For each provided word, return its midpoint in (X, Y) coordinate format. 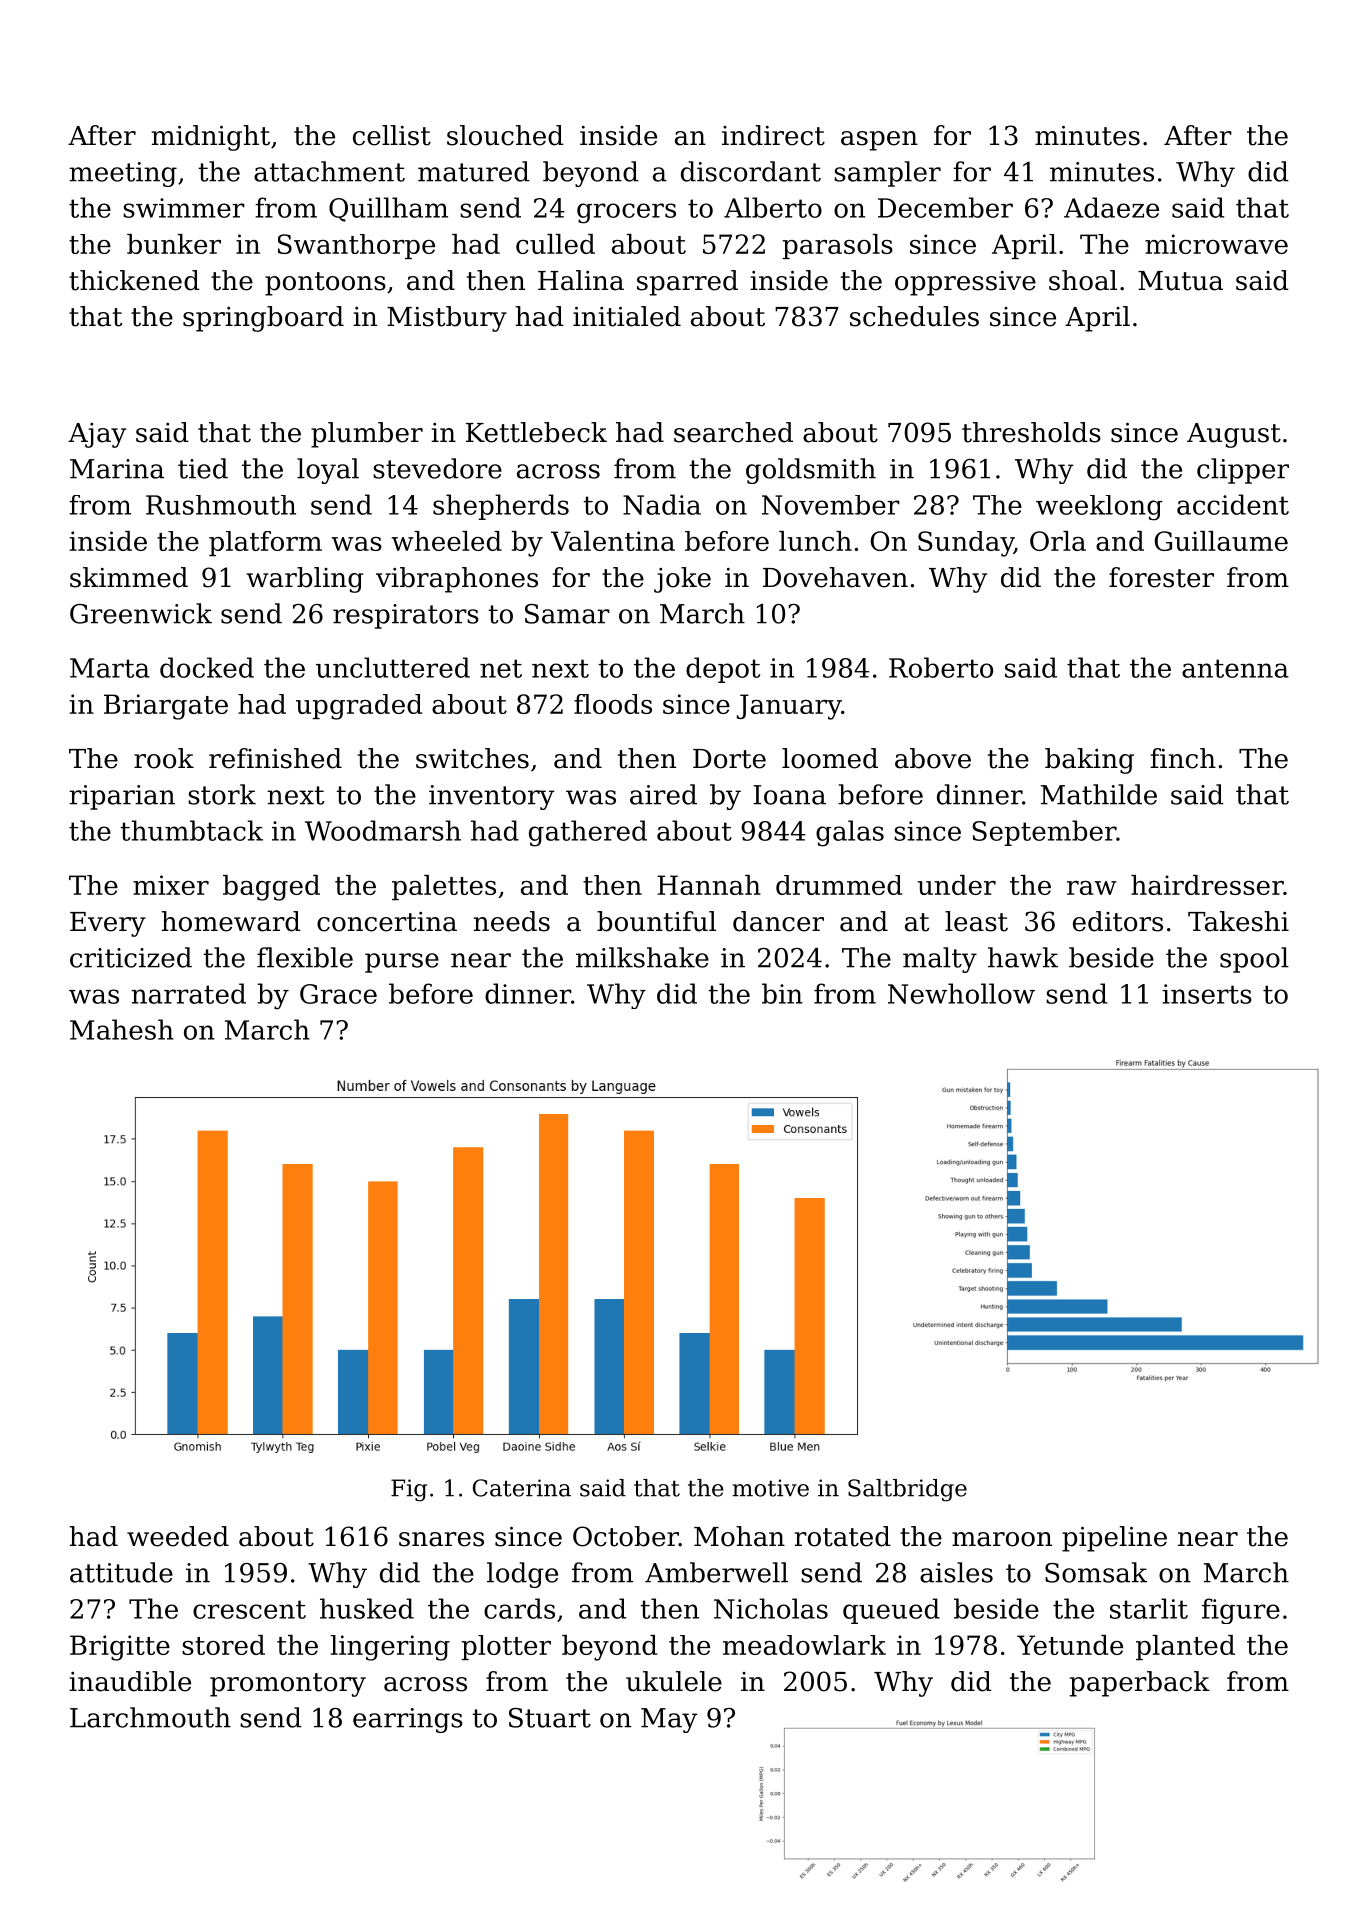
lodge (522, 1575)
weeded (178, 1536)
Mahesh (122, 1029)
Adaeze (1111, 207)
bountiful (656, 921)
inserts (1207, 994)
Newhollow (961, 993)
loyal (328, 471)
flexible (305, 957)
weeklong (1099, 508)
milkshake (642, 957)
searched (733, 432)
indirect (773, 135)
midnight (211, 138)
